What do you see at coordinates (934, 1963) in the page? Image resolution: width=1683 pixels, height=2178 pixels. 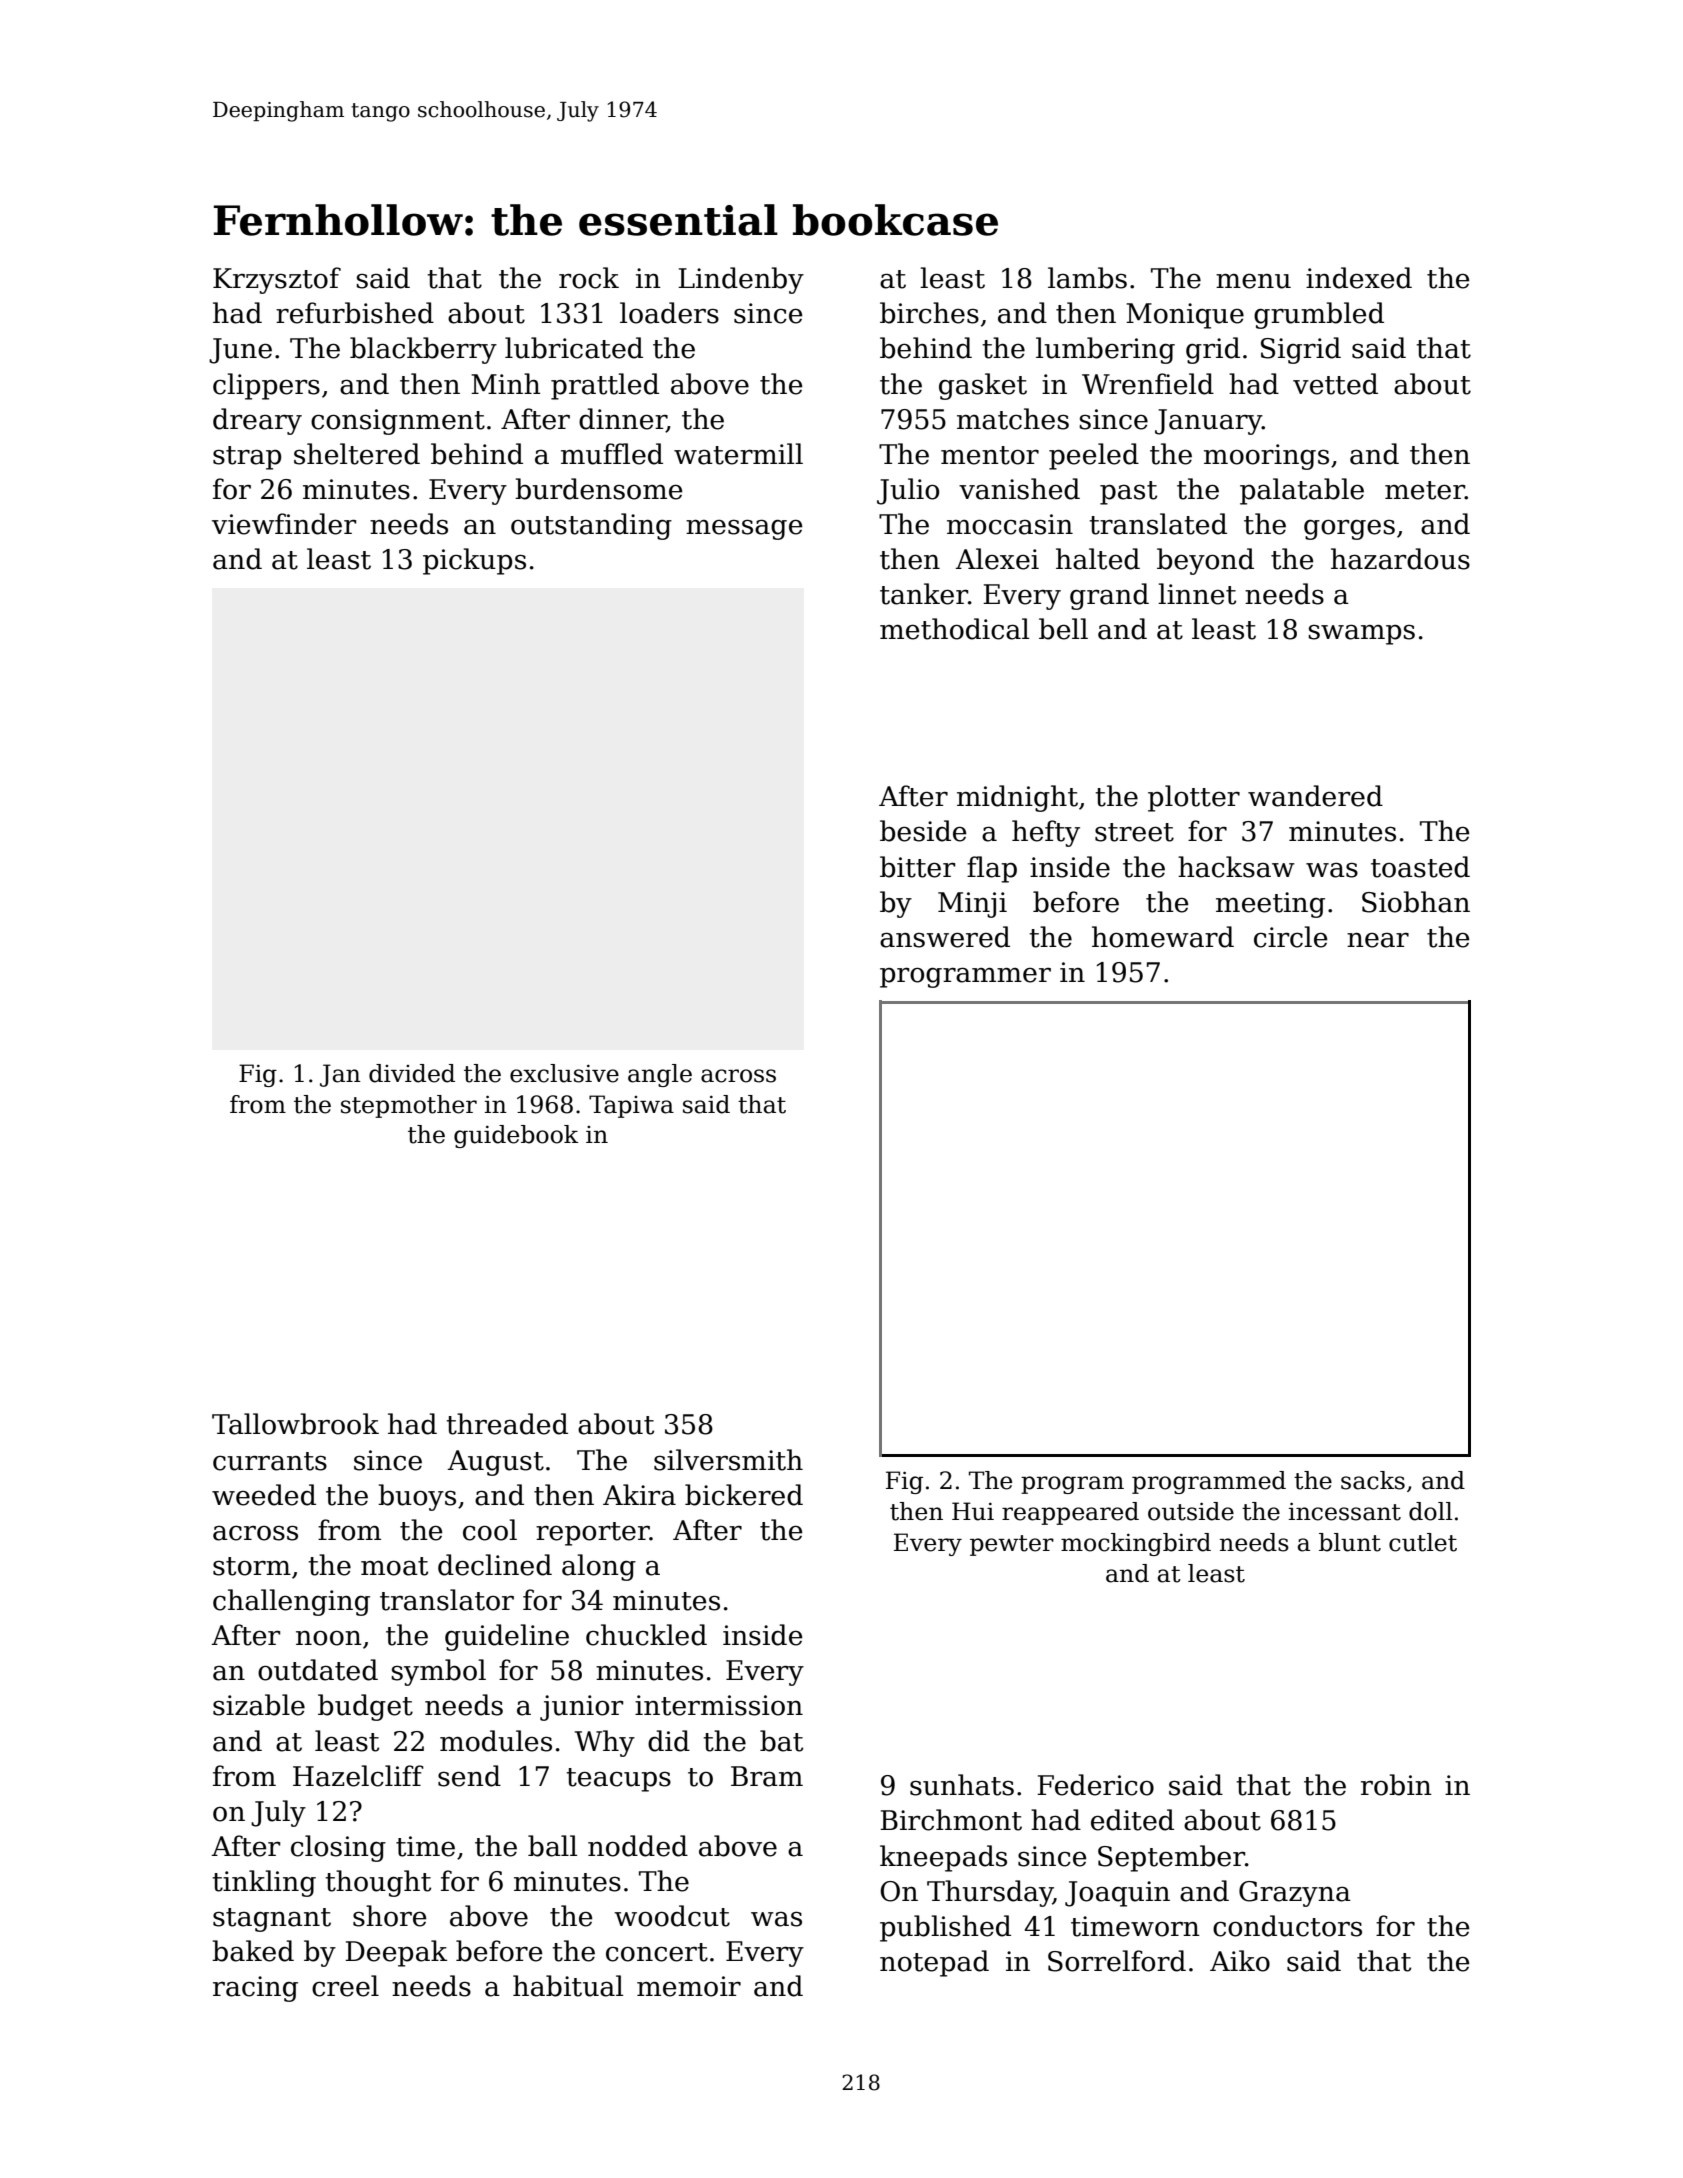 I see `notepad` at bounding box center [934, 1963].
